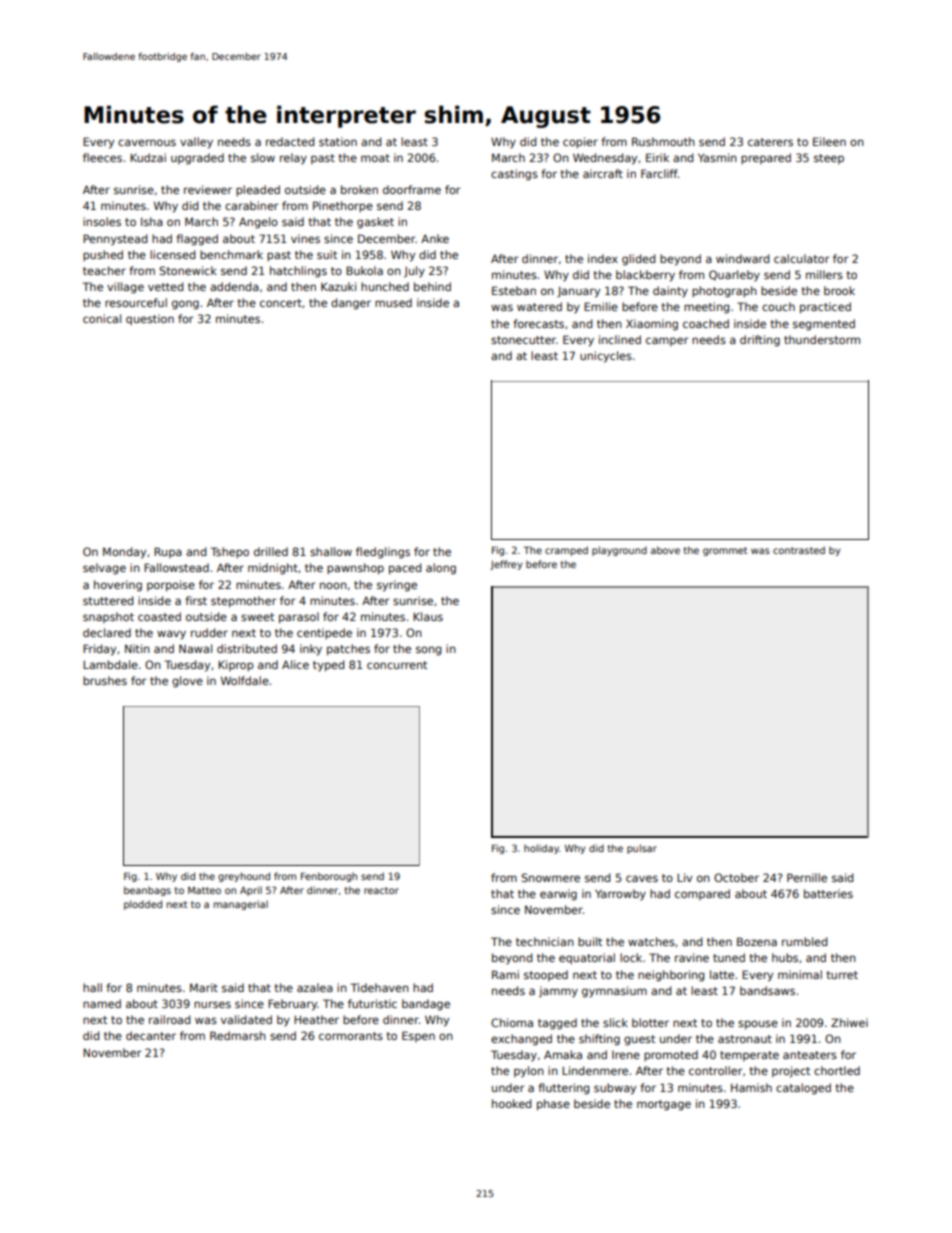 The image size is (952, 1233). Describe the element at coordinates (197, 240) in the screenshot. I see `flagged` at that location.
